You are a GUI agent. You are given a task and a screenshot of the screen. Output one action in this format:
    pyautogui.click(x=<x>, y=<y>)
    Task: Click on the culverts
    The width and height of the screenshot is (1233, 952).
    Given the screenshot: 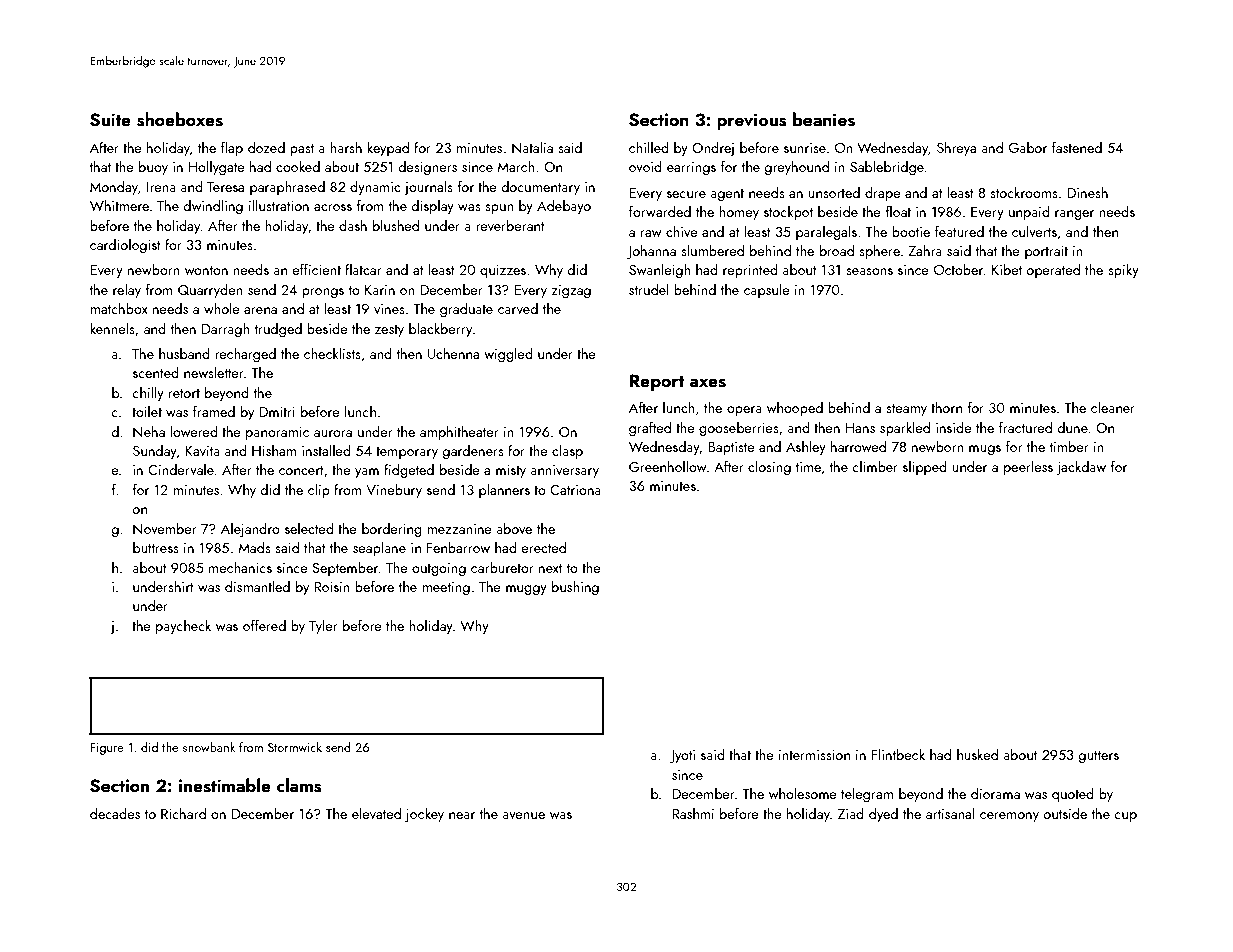 What is the action you would take?
    pyautogui.click(x=1034, y=231)
